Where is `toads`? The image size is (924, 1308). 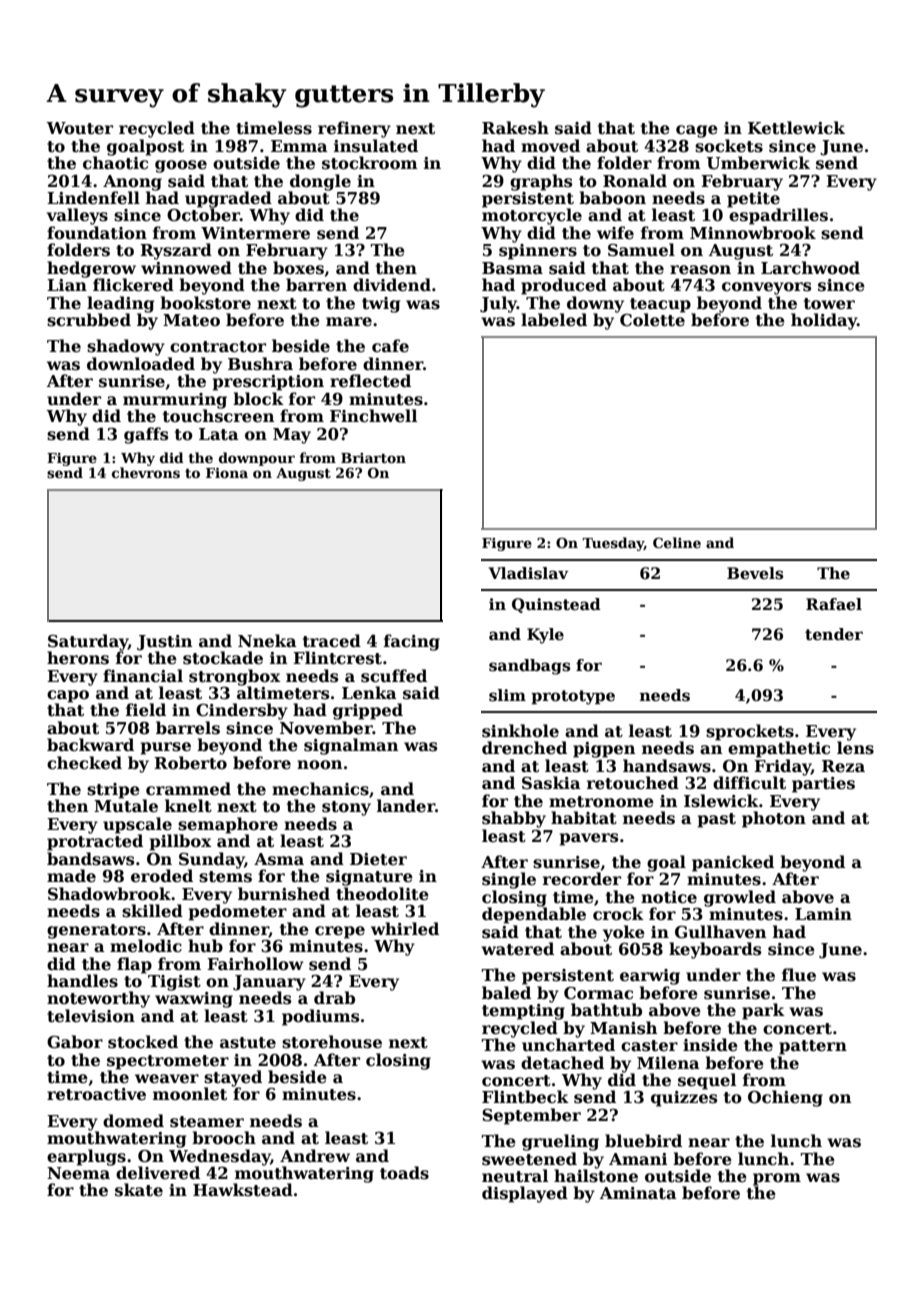
toads is located at coordinates (404, 1173).
